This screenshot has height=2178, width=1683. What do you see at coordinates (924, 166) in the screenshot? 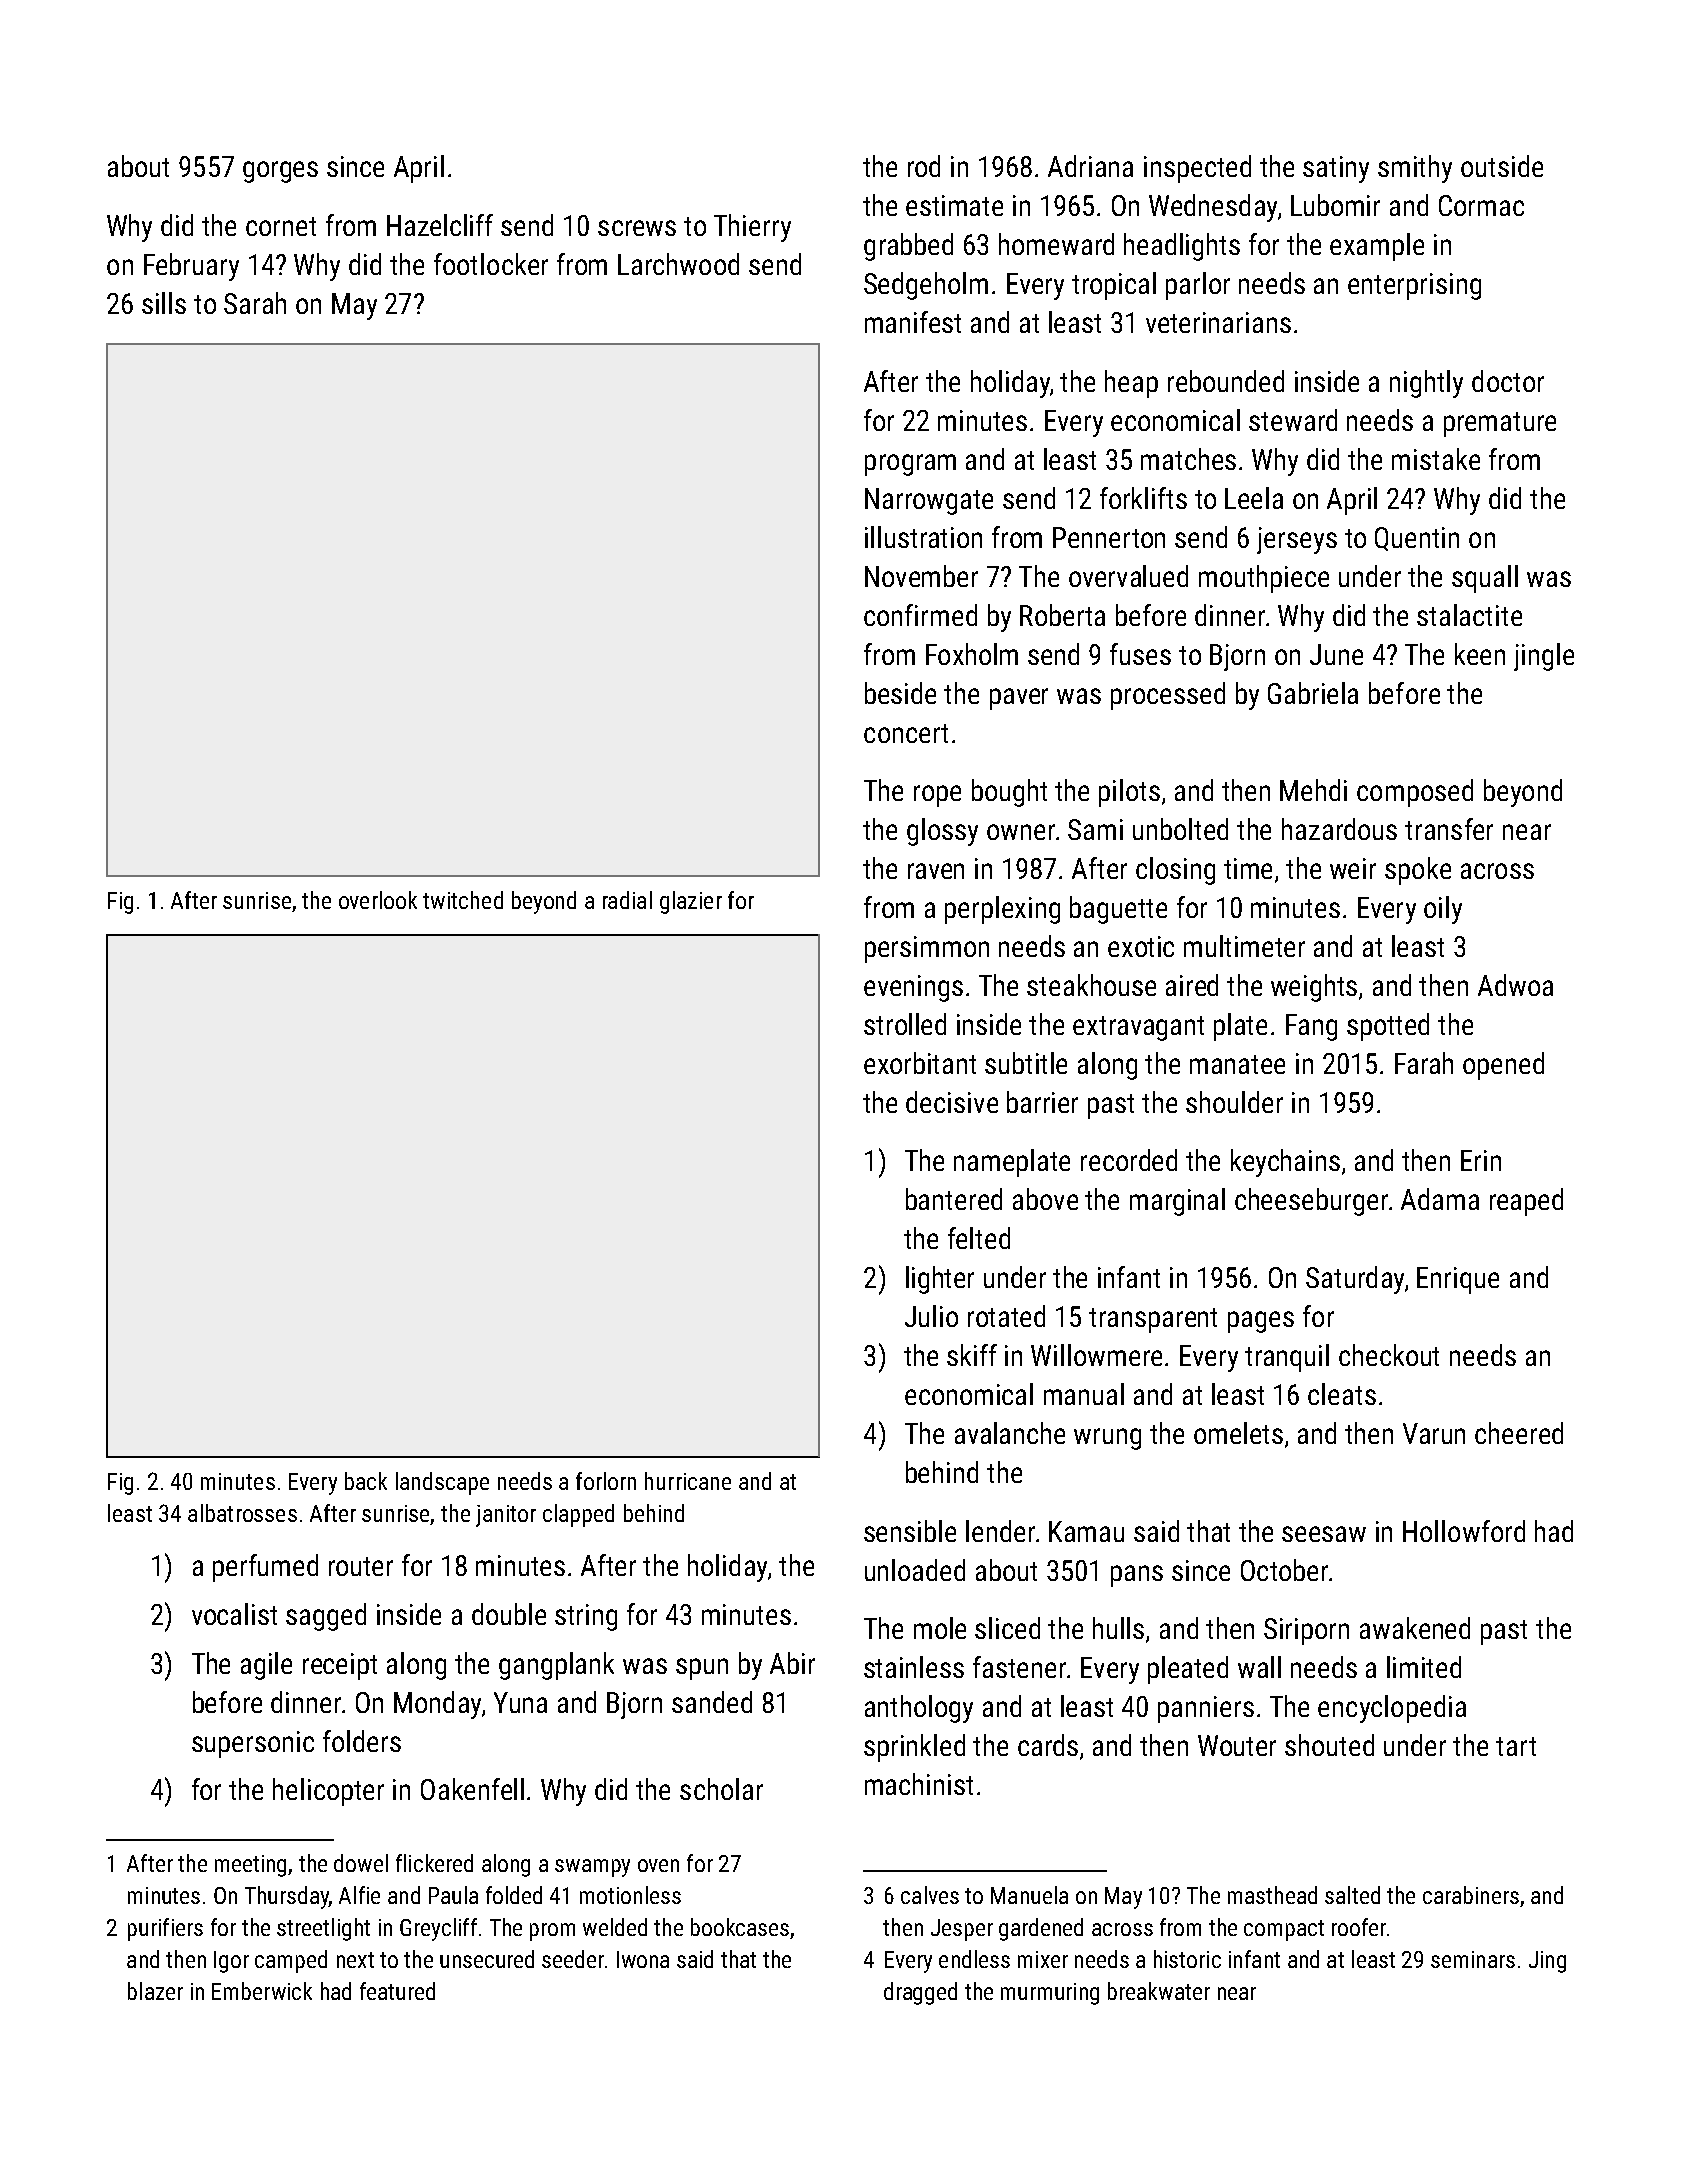
I see `rod` at bounding box center [924, 166].
